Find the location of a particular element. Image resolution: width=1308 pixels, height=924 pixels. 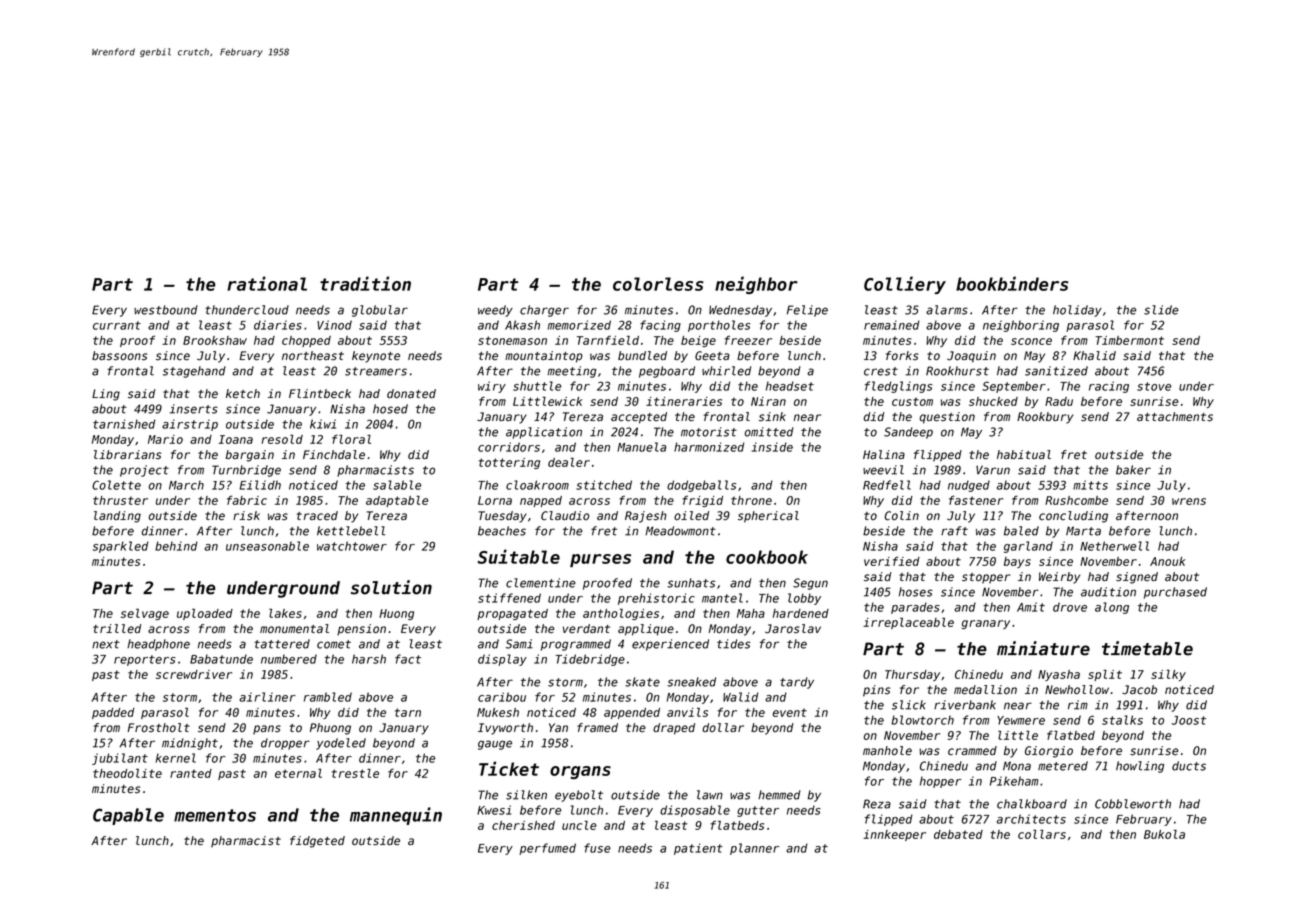

currant is located at coordinates (117, 325).
